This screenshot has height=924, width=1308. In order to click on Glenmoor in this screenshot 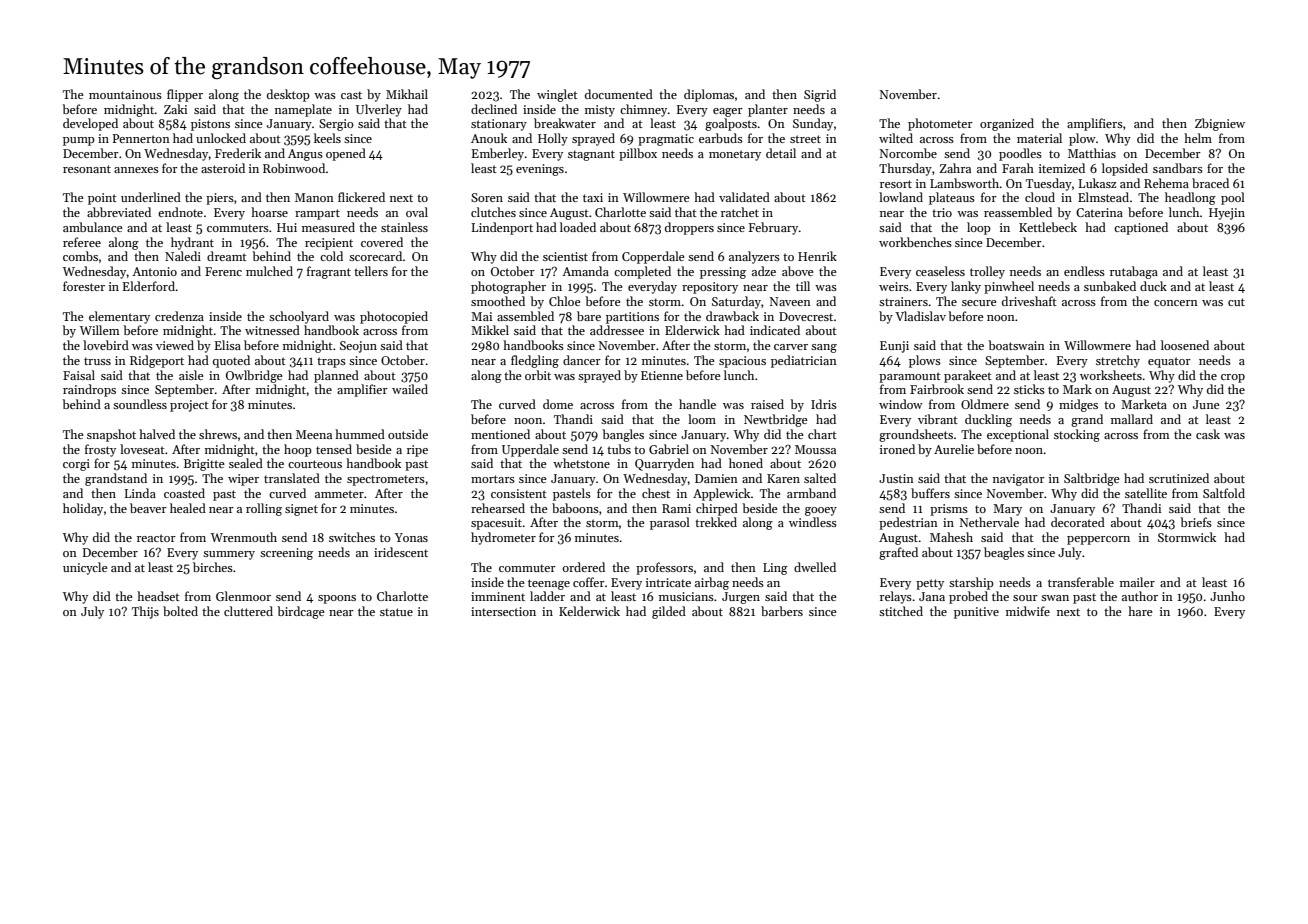, I will do `click(243, 596)`.
